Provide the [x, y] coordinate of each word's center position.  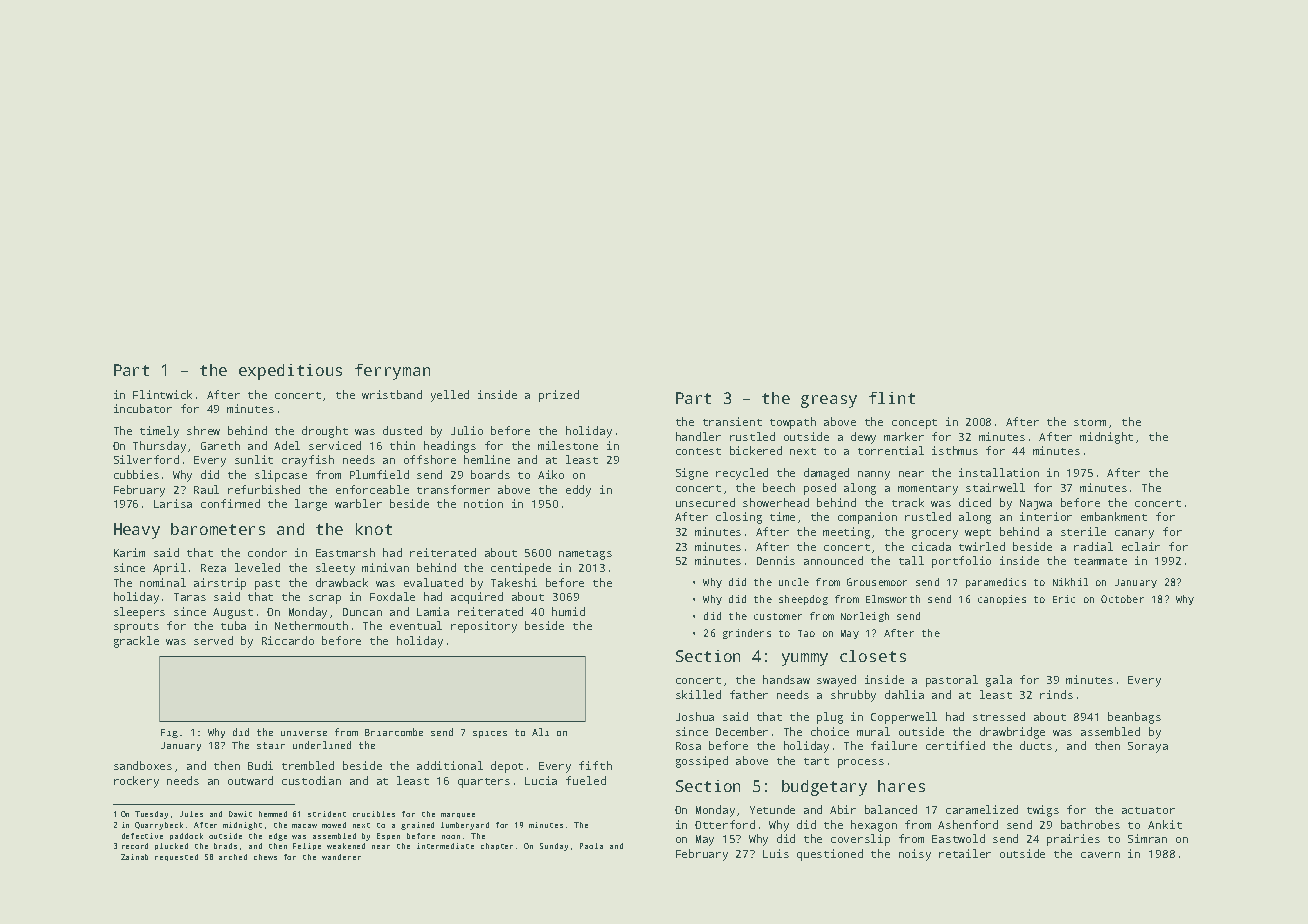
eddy [578, 491]
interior [1046, 516]
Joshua [695, 716]
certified [955, 745]
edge [278, 837]
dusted [402, 430]
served [213, 640]
